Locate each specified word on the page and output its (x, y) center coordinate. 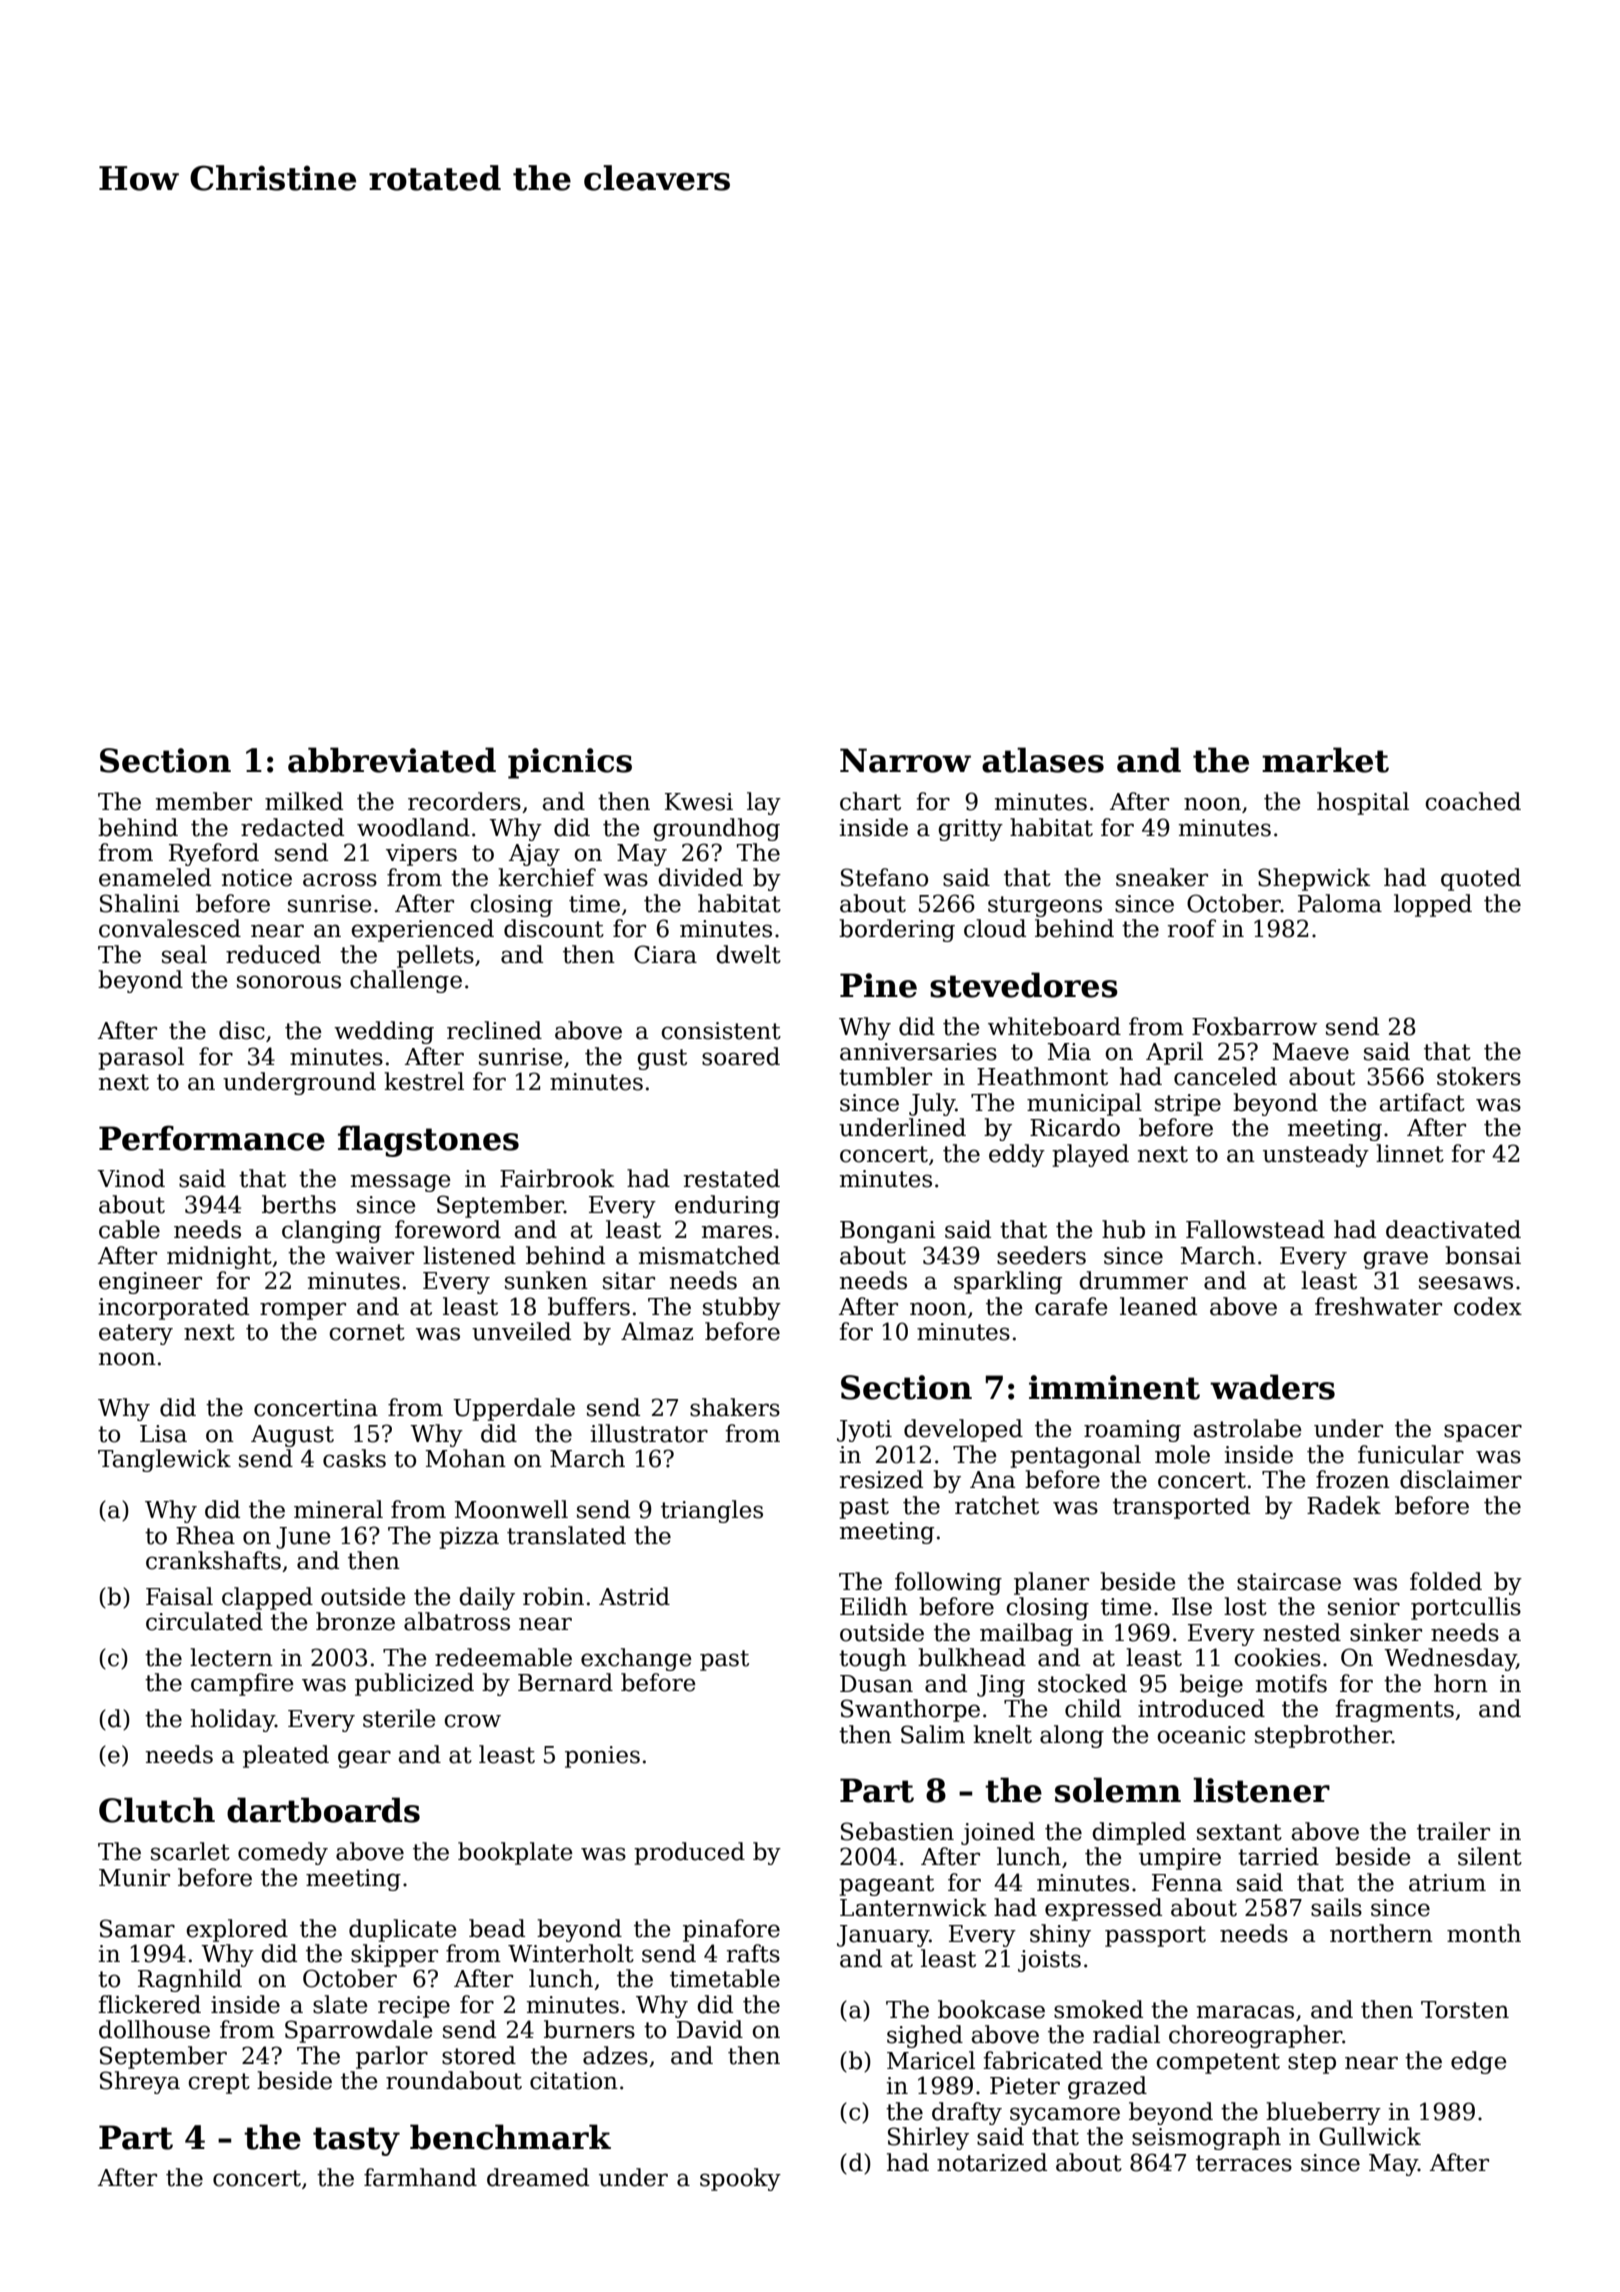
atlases (1043, 760)
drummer (1133, 1280)
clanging (331, 1231)
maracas (1245, 2012)
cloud (995, 928)
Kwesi (699, 802)
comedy (283, 1853)
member (203, 801)
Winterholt (571, 1953)
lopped (1433, 905)
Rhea (205, 1535)
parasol (141, 1058)
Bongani (888, 1232)
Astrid (634, 1596)
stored (479, 2055)
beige (1211, 1685)
